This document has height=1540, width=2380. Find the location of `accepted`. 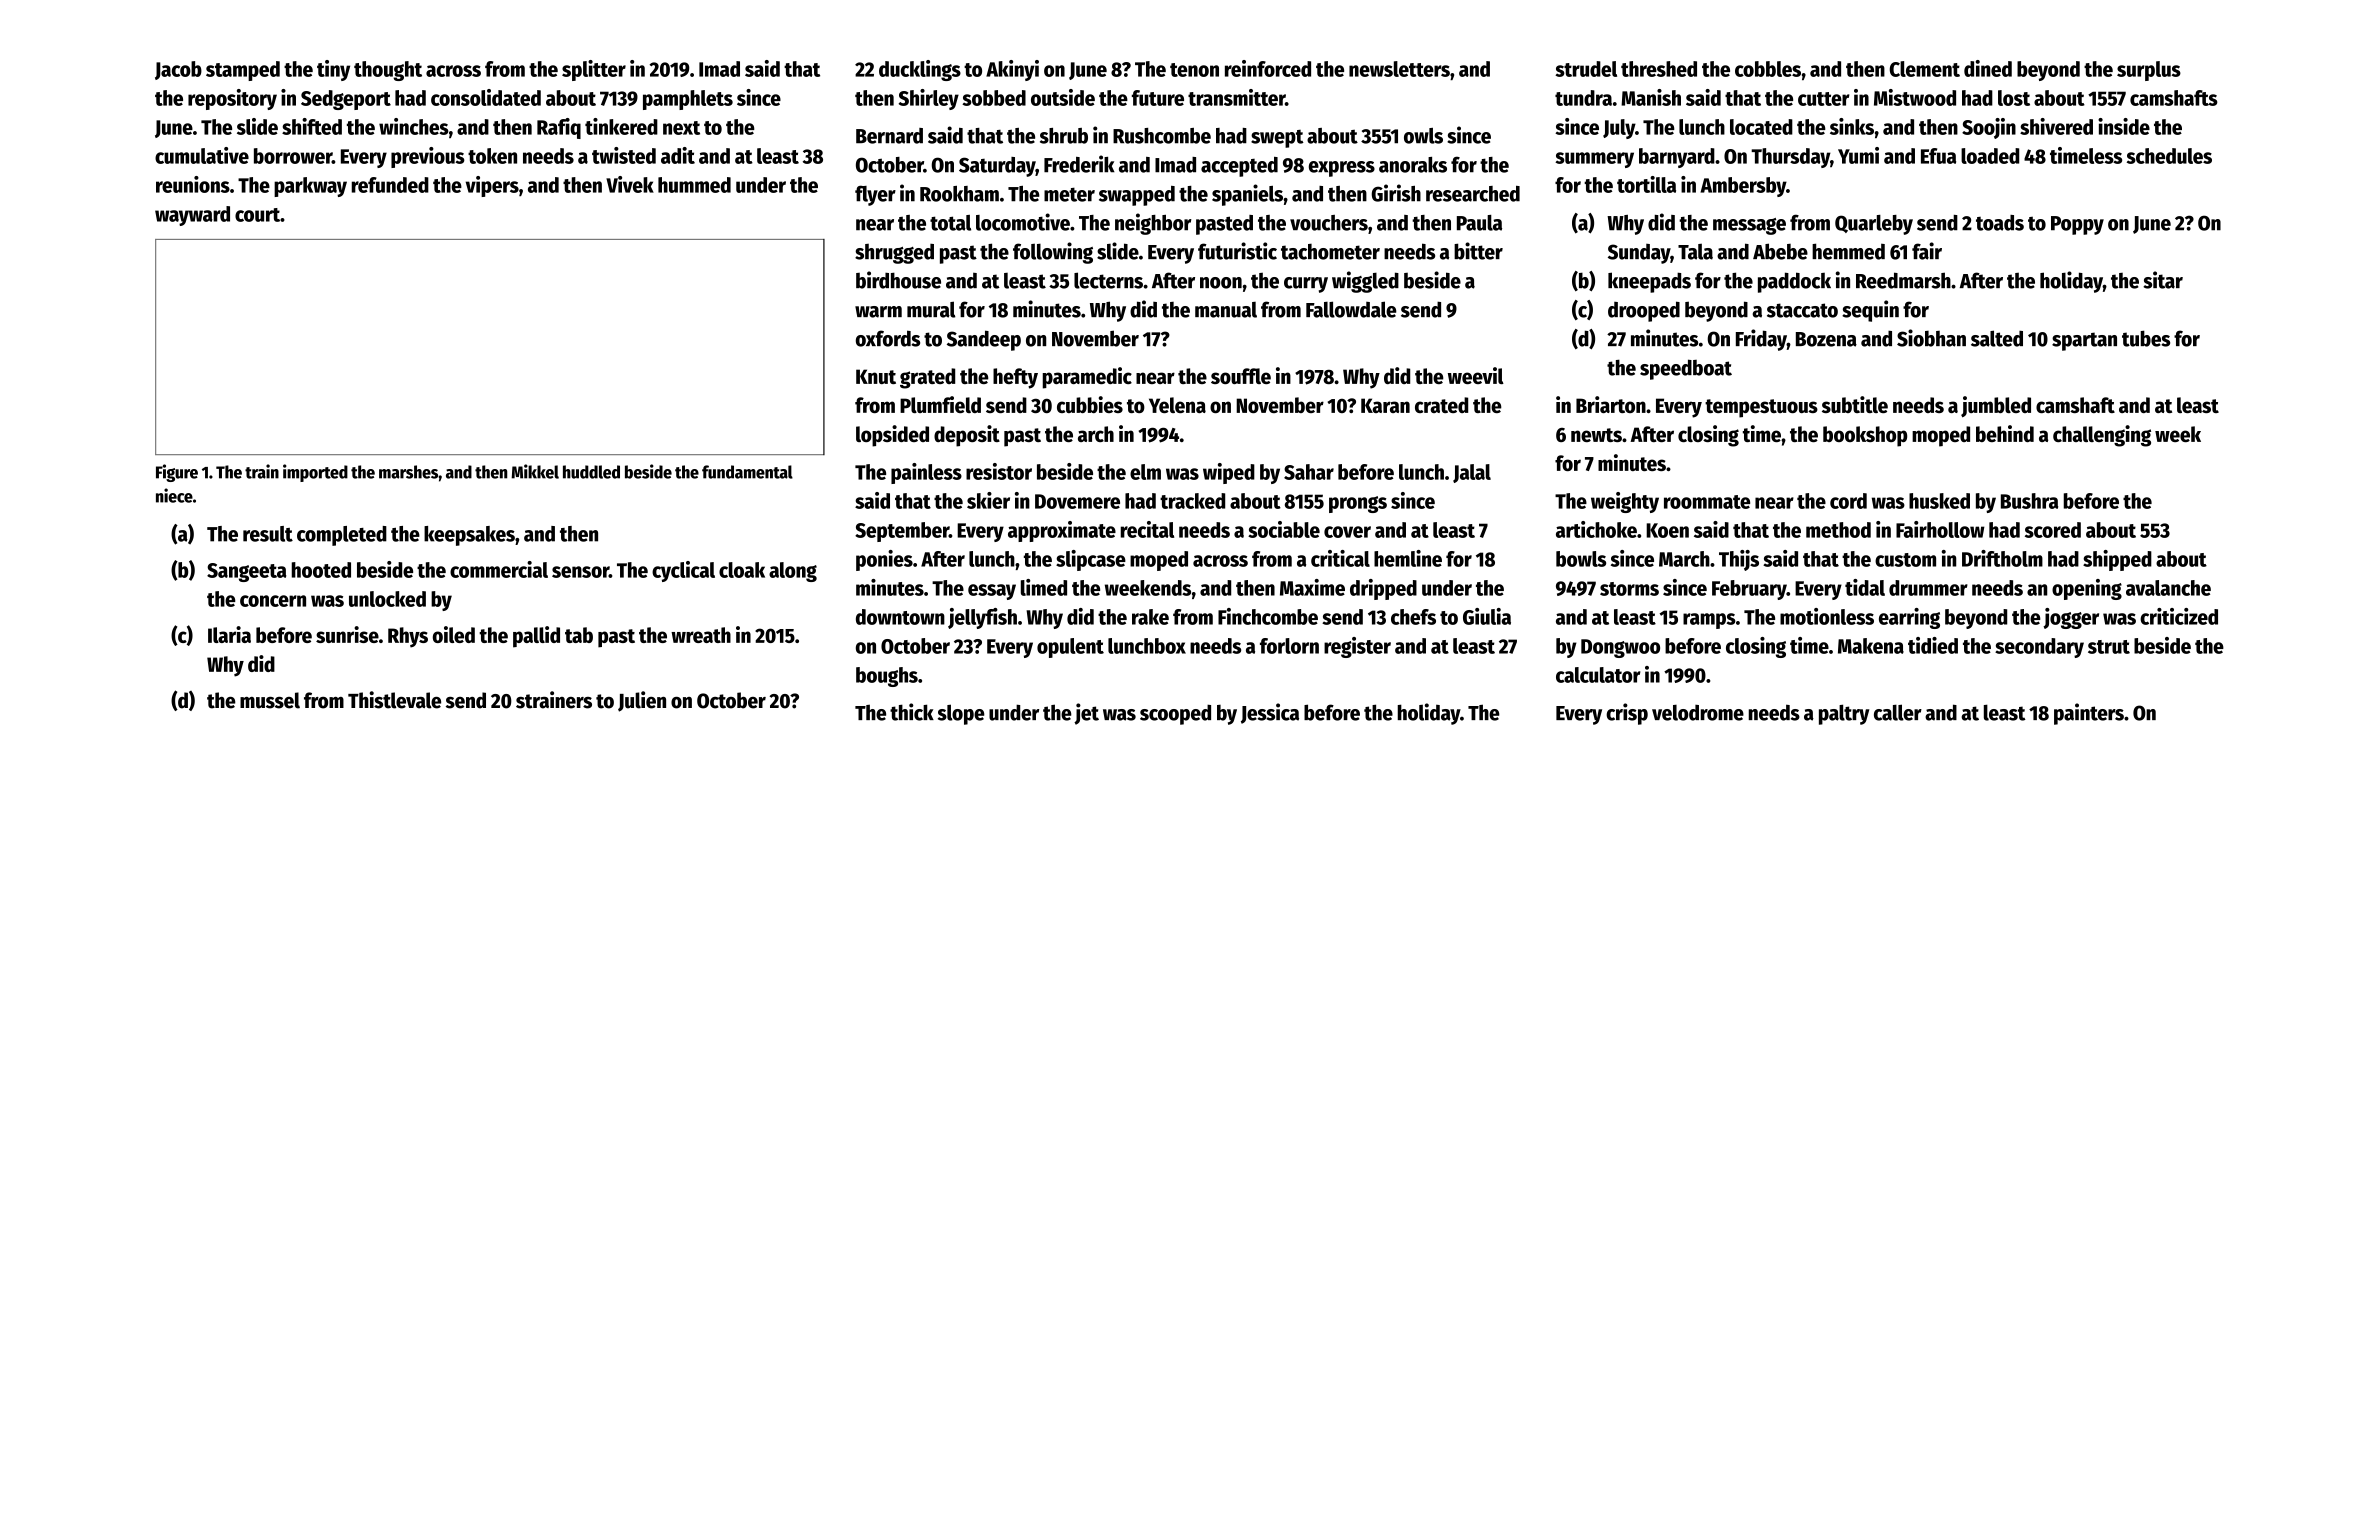

accepted is located at coordinates (1239, 167).
